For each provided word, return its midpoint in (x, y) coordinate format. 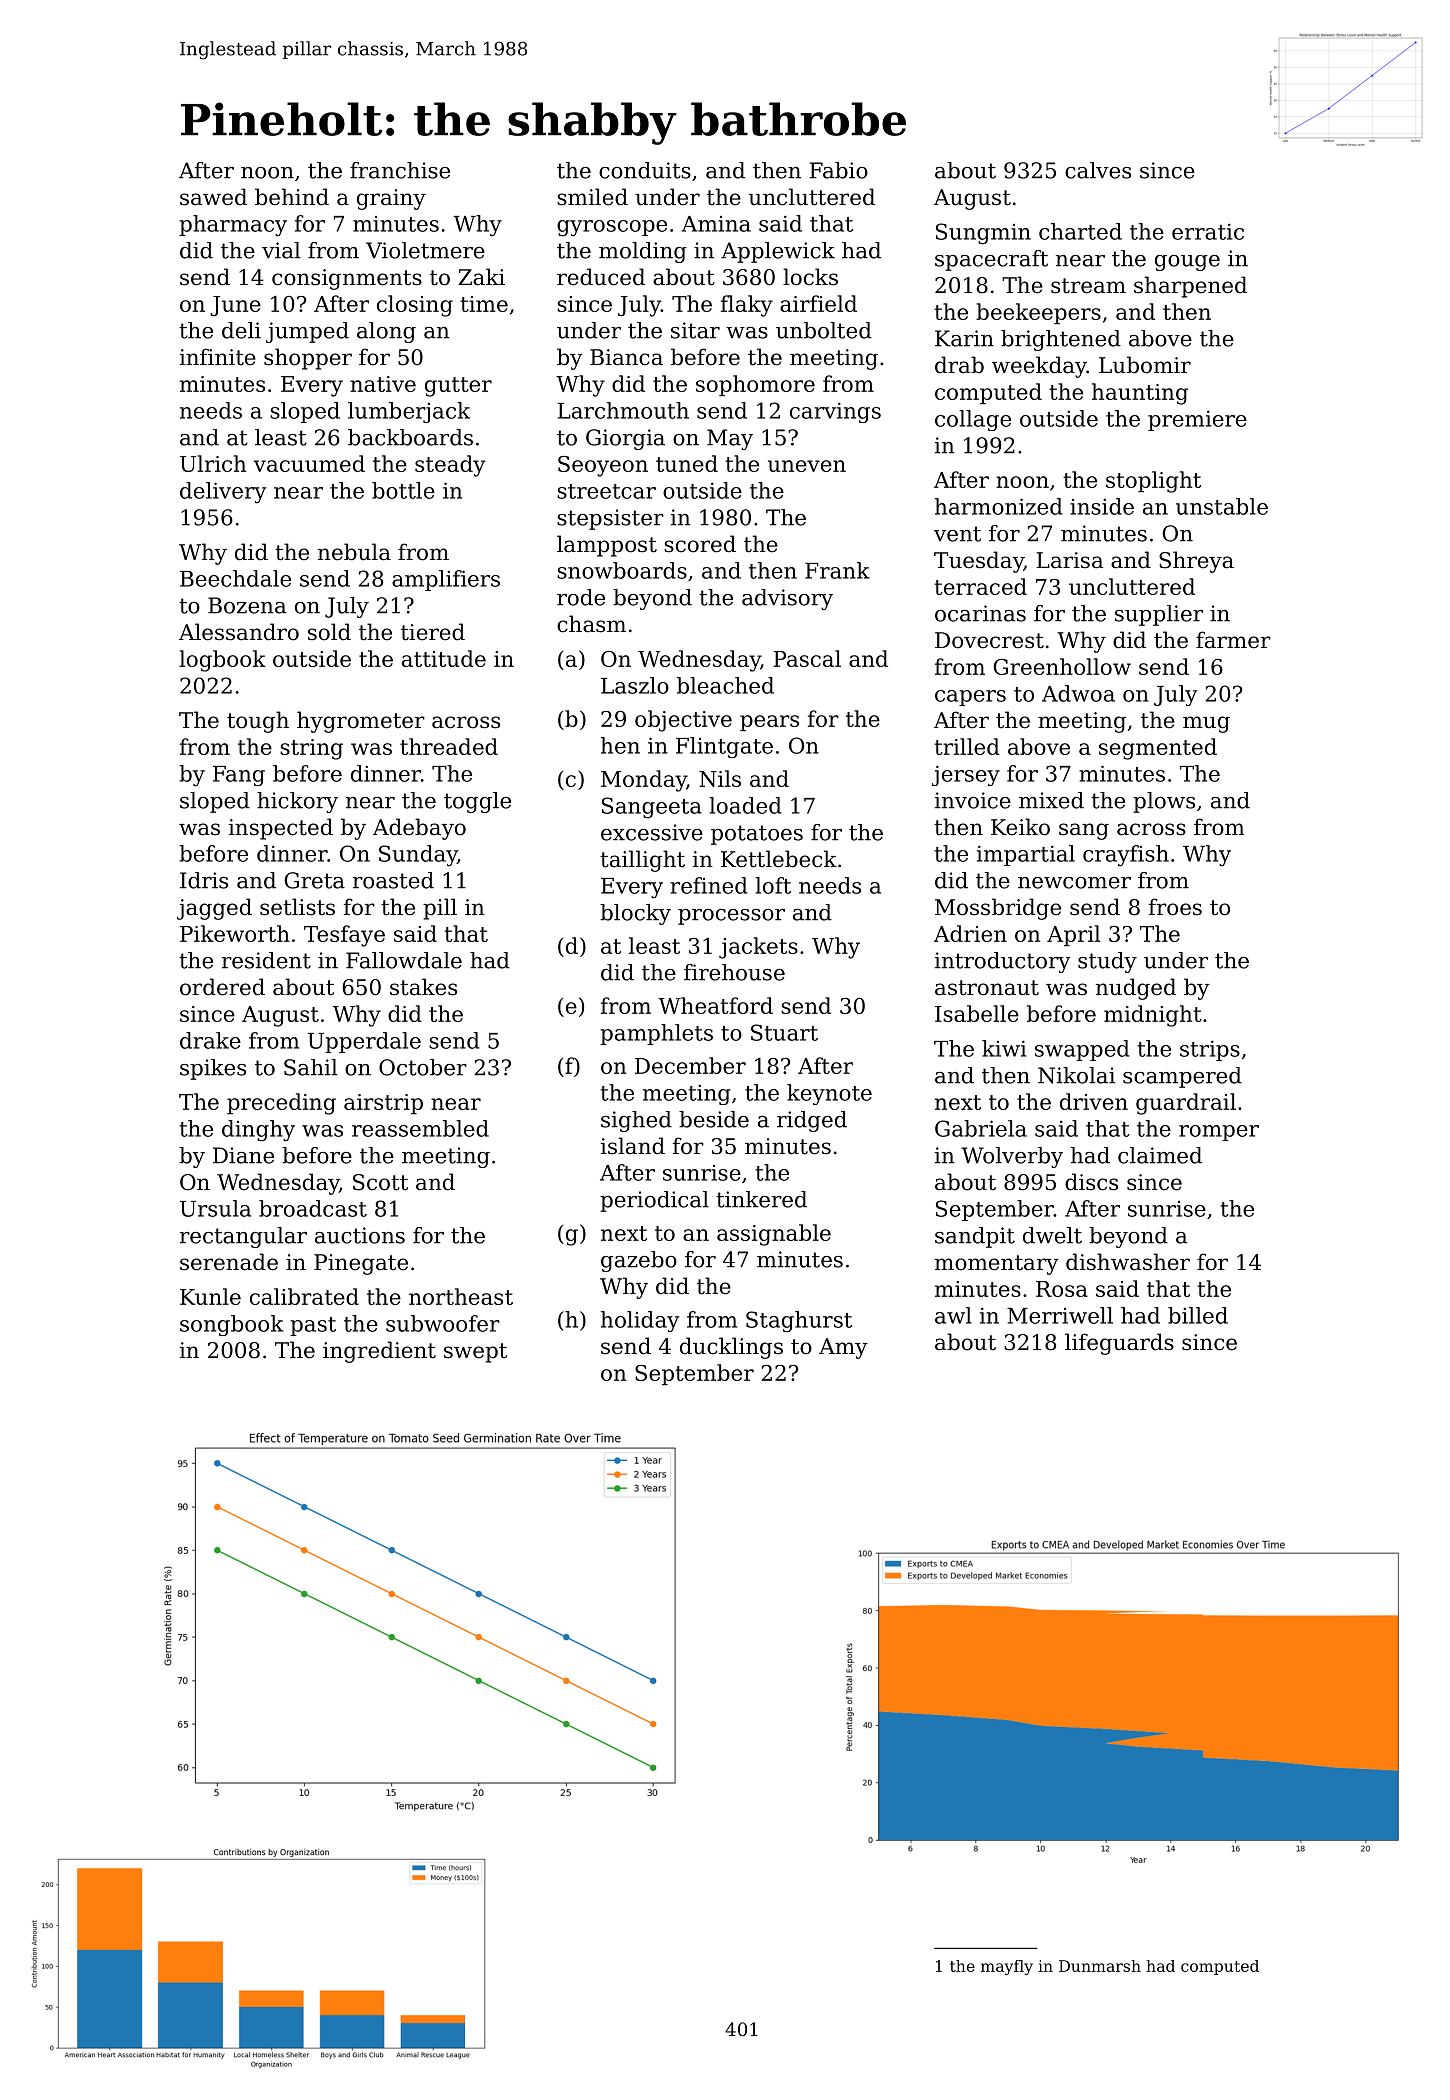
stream (1088, 286)
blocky (635, 914)
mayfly (1007, 1967)
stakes (423, 987)
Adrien (970, 933)
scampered (1182, 1077)
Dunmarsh (1100, 1966)
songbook (232, 1325)
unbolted (824, 330)
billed (1198, 1315)
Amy (843, 1348)
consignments (347, 279)
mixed (1051, 800)
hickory (297, 802)
